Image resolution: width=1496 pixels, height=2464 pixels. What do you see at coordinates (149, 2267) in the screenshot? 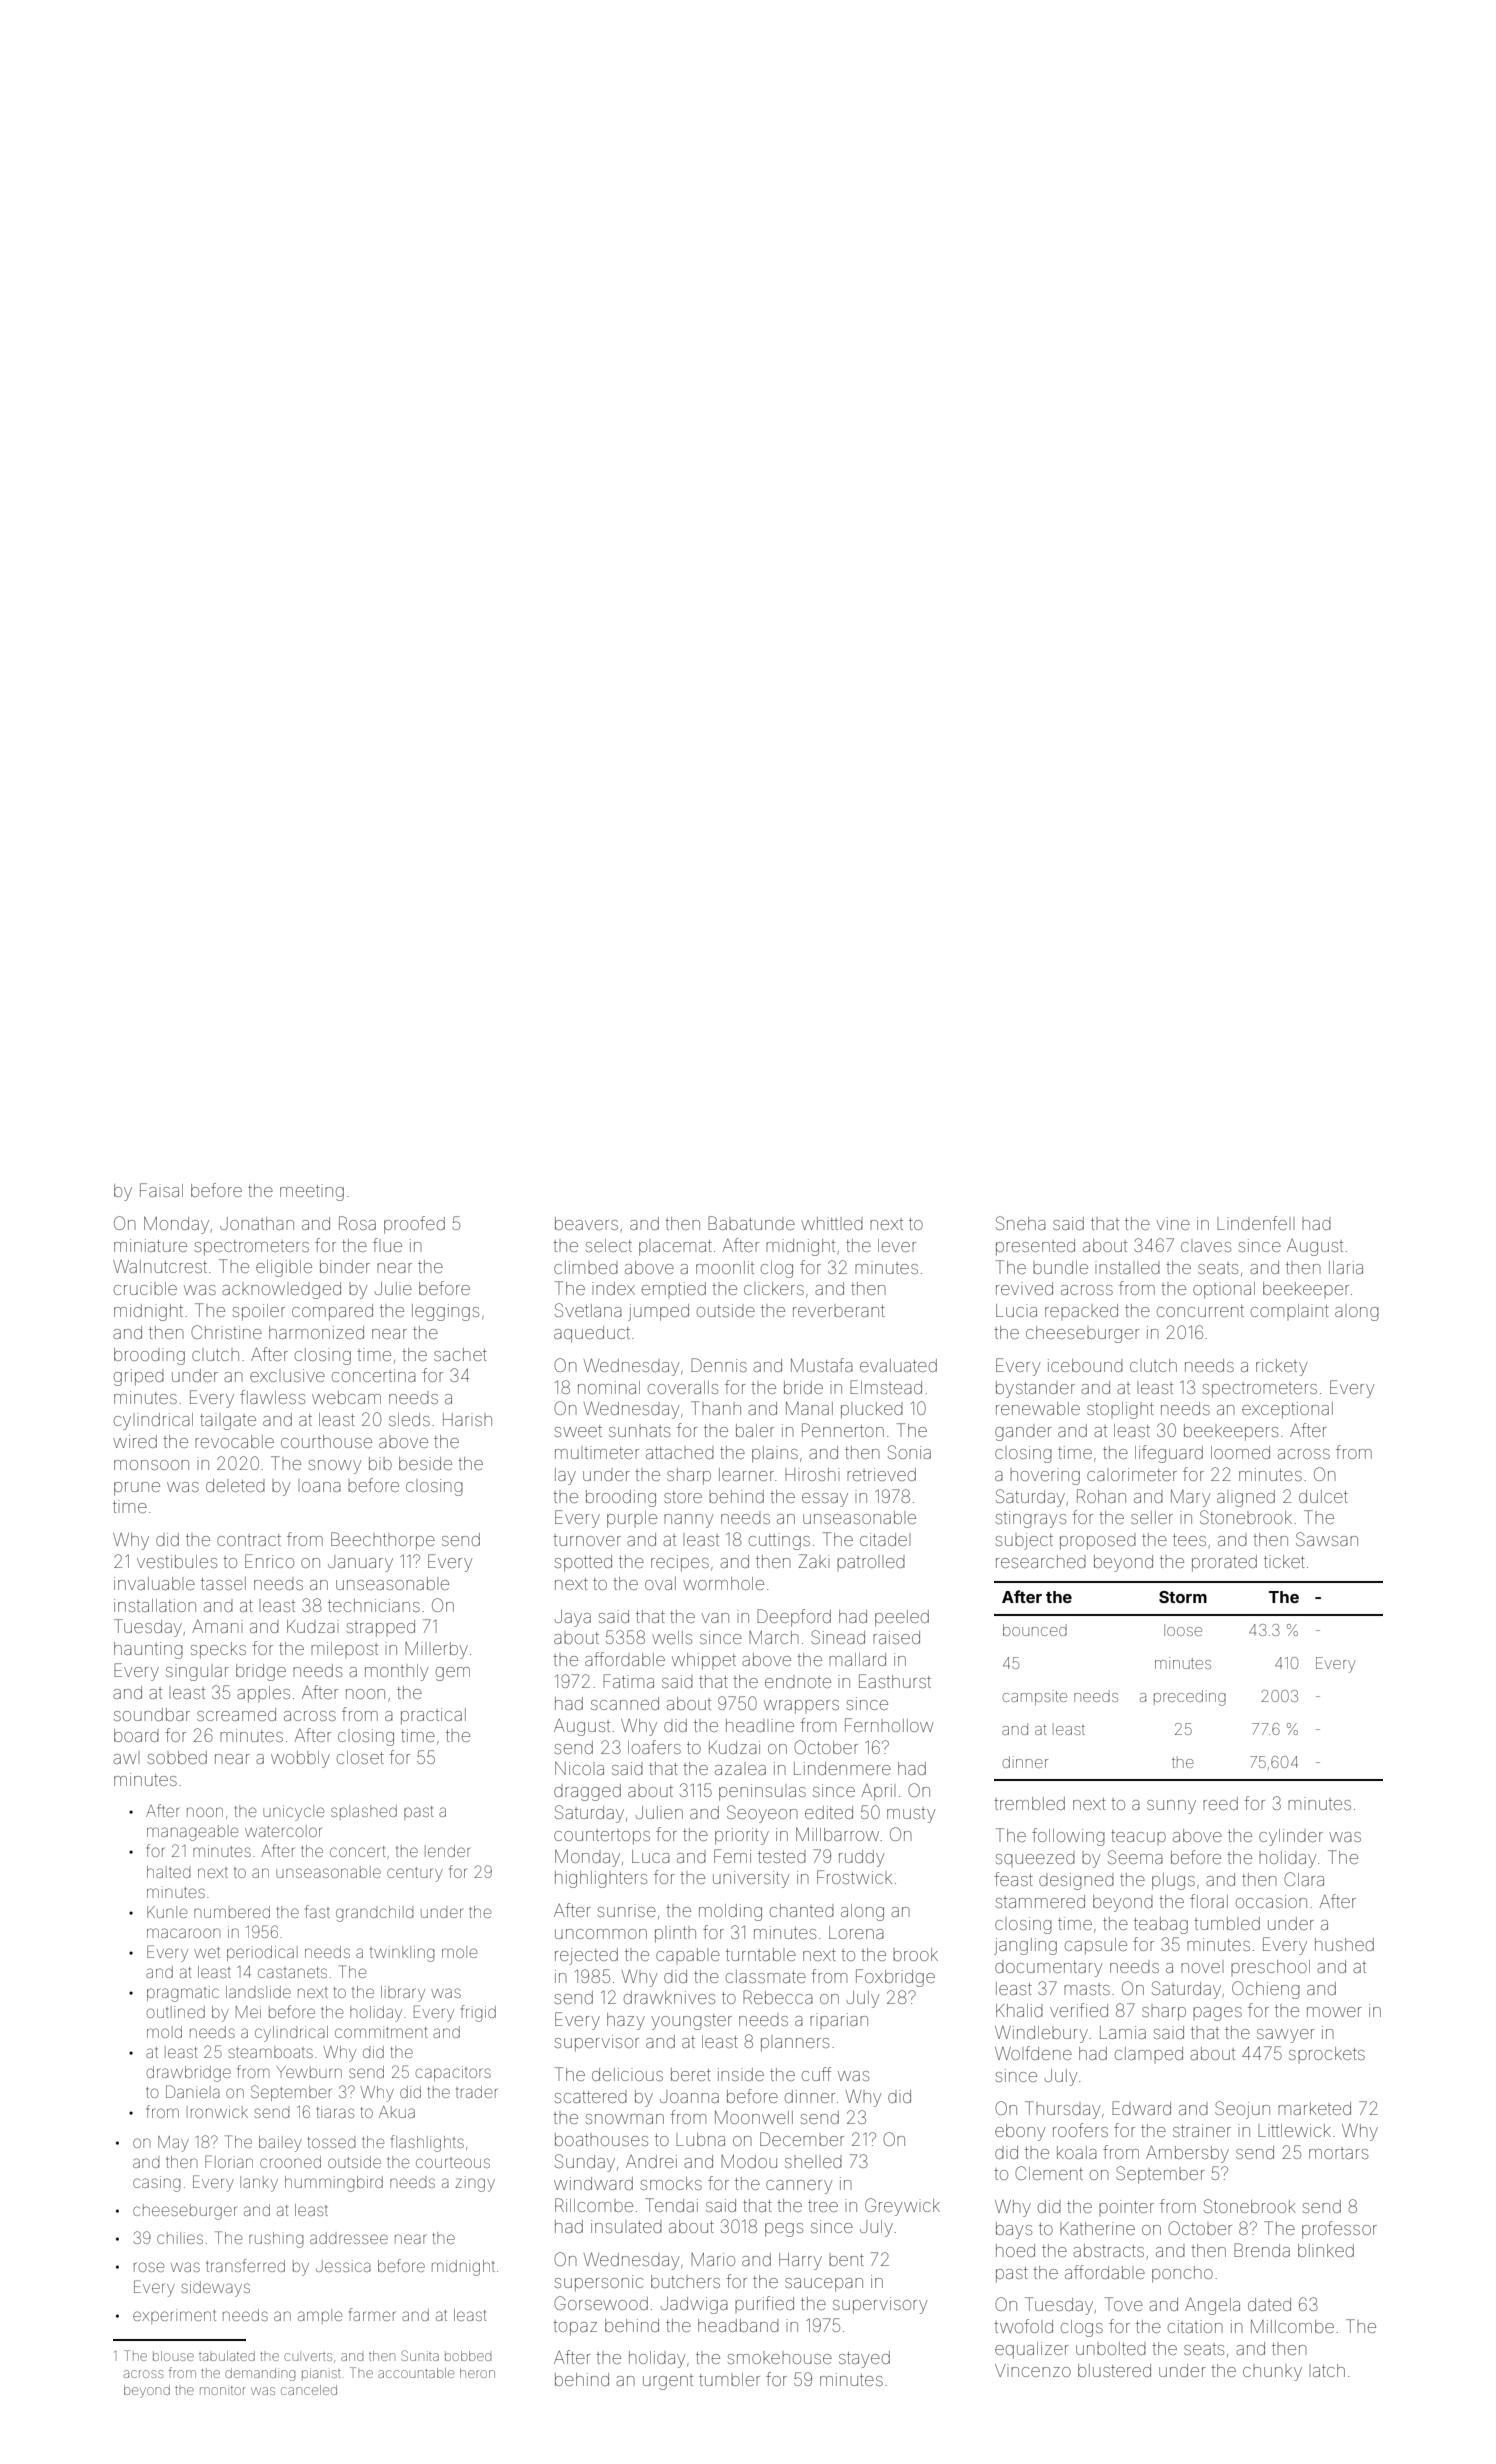
I see `rose` at bounding box center [149, 2267].
